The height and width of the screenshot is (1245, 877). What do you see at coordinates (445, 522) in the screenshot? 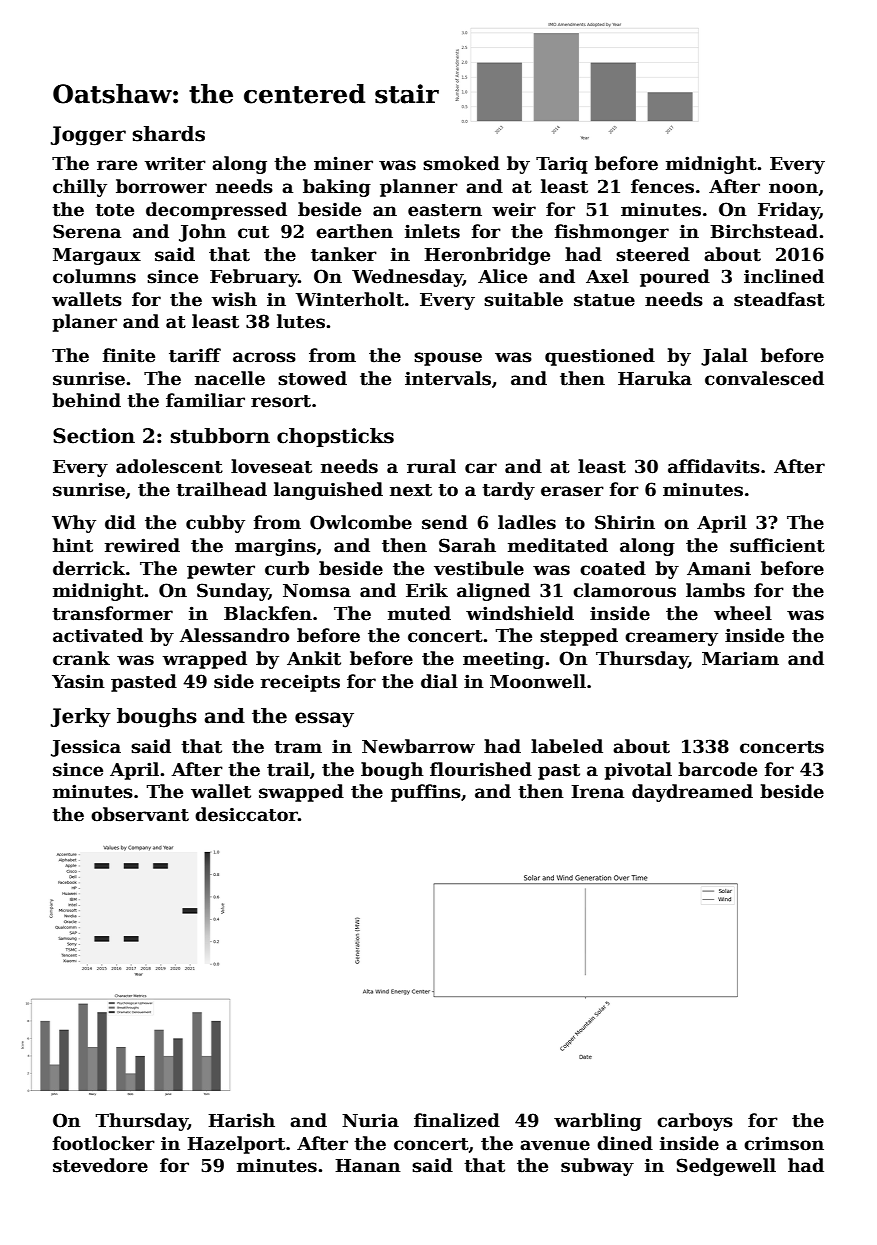
I see `send` at bounding box center [445, 522].
